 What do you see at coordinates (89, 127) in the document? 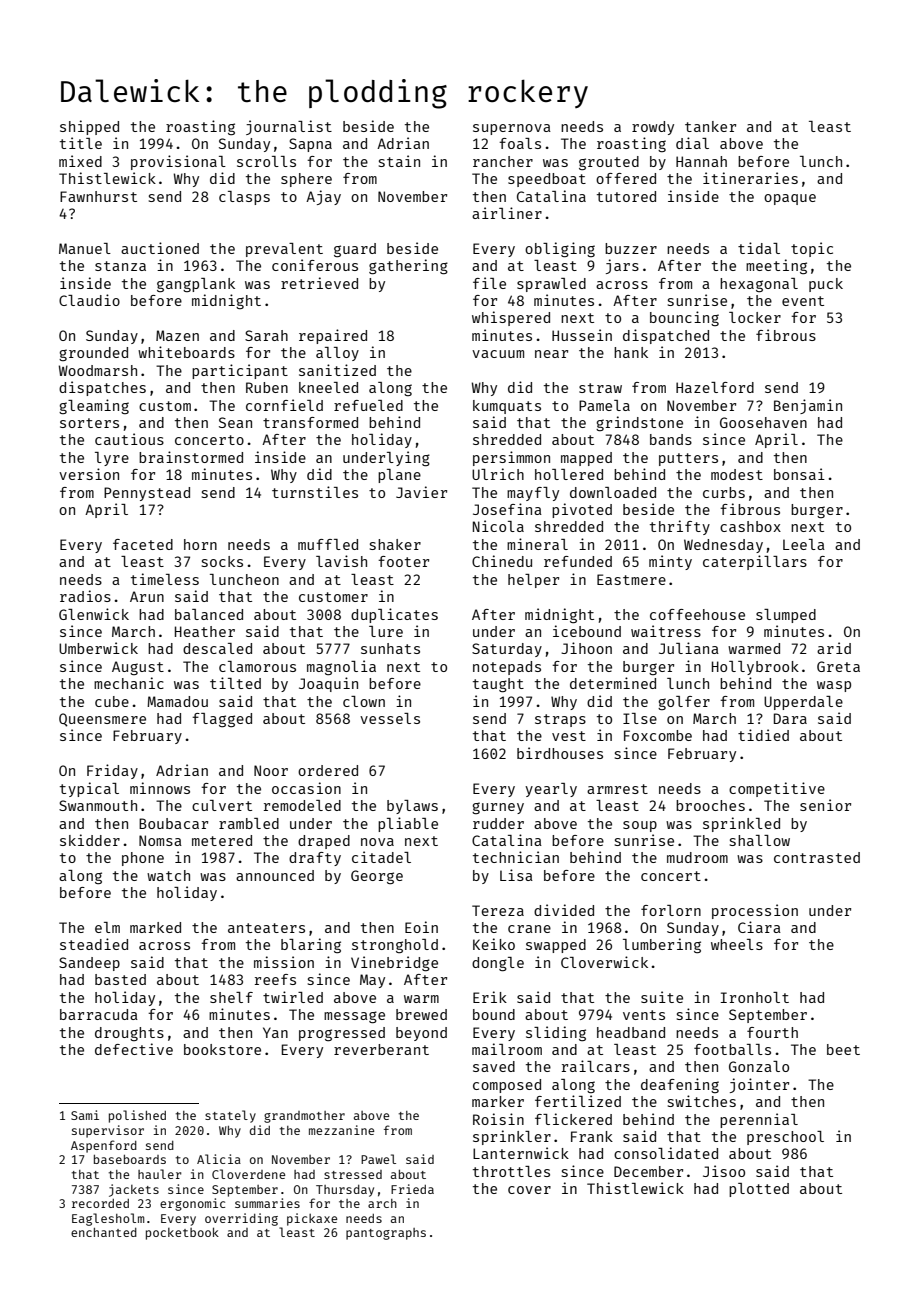
I see `shipped` at bounding box center [89, 127].
